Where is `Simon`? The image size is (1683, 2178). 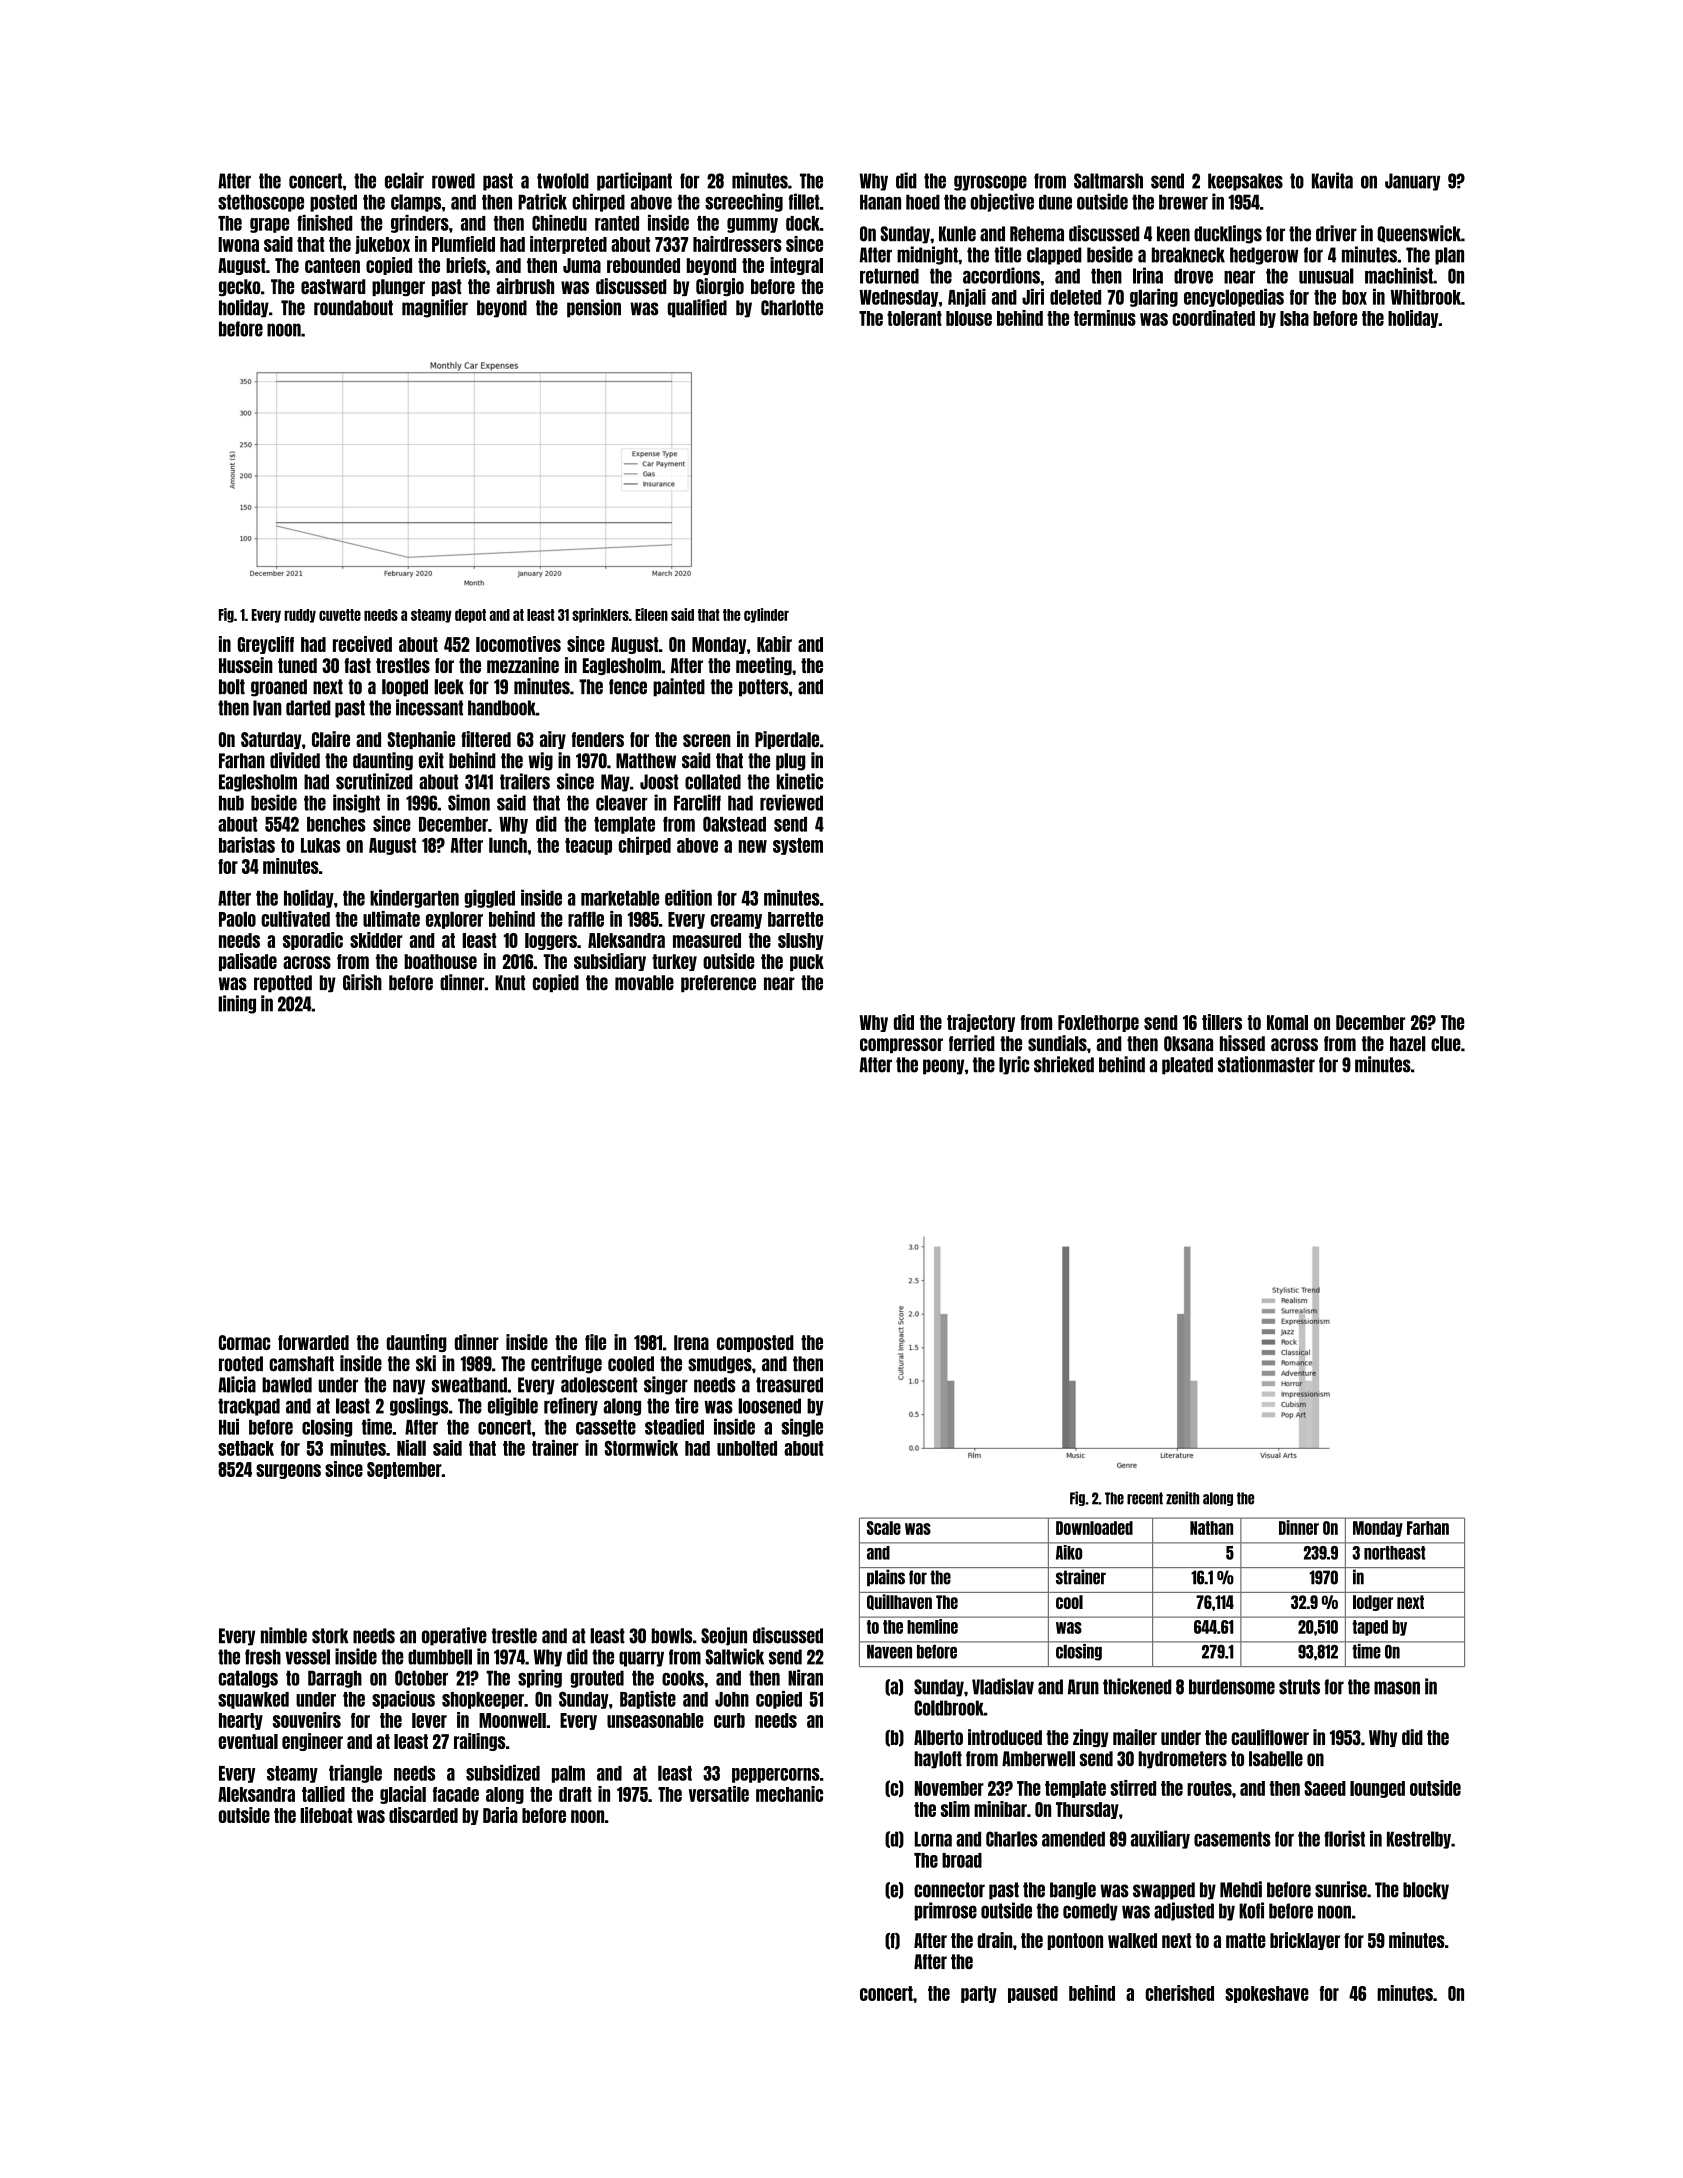
Simon is located at coordinates (469, 802).
